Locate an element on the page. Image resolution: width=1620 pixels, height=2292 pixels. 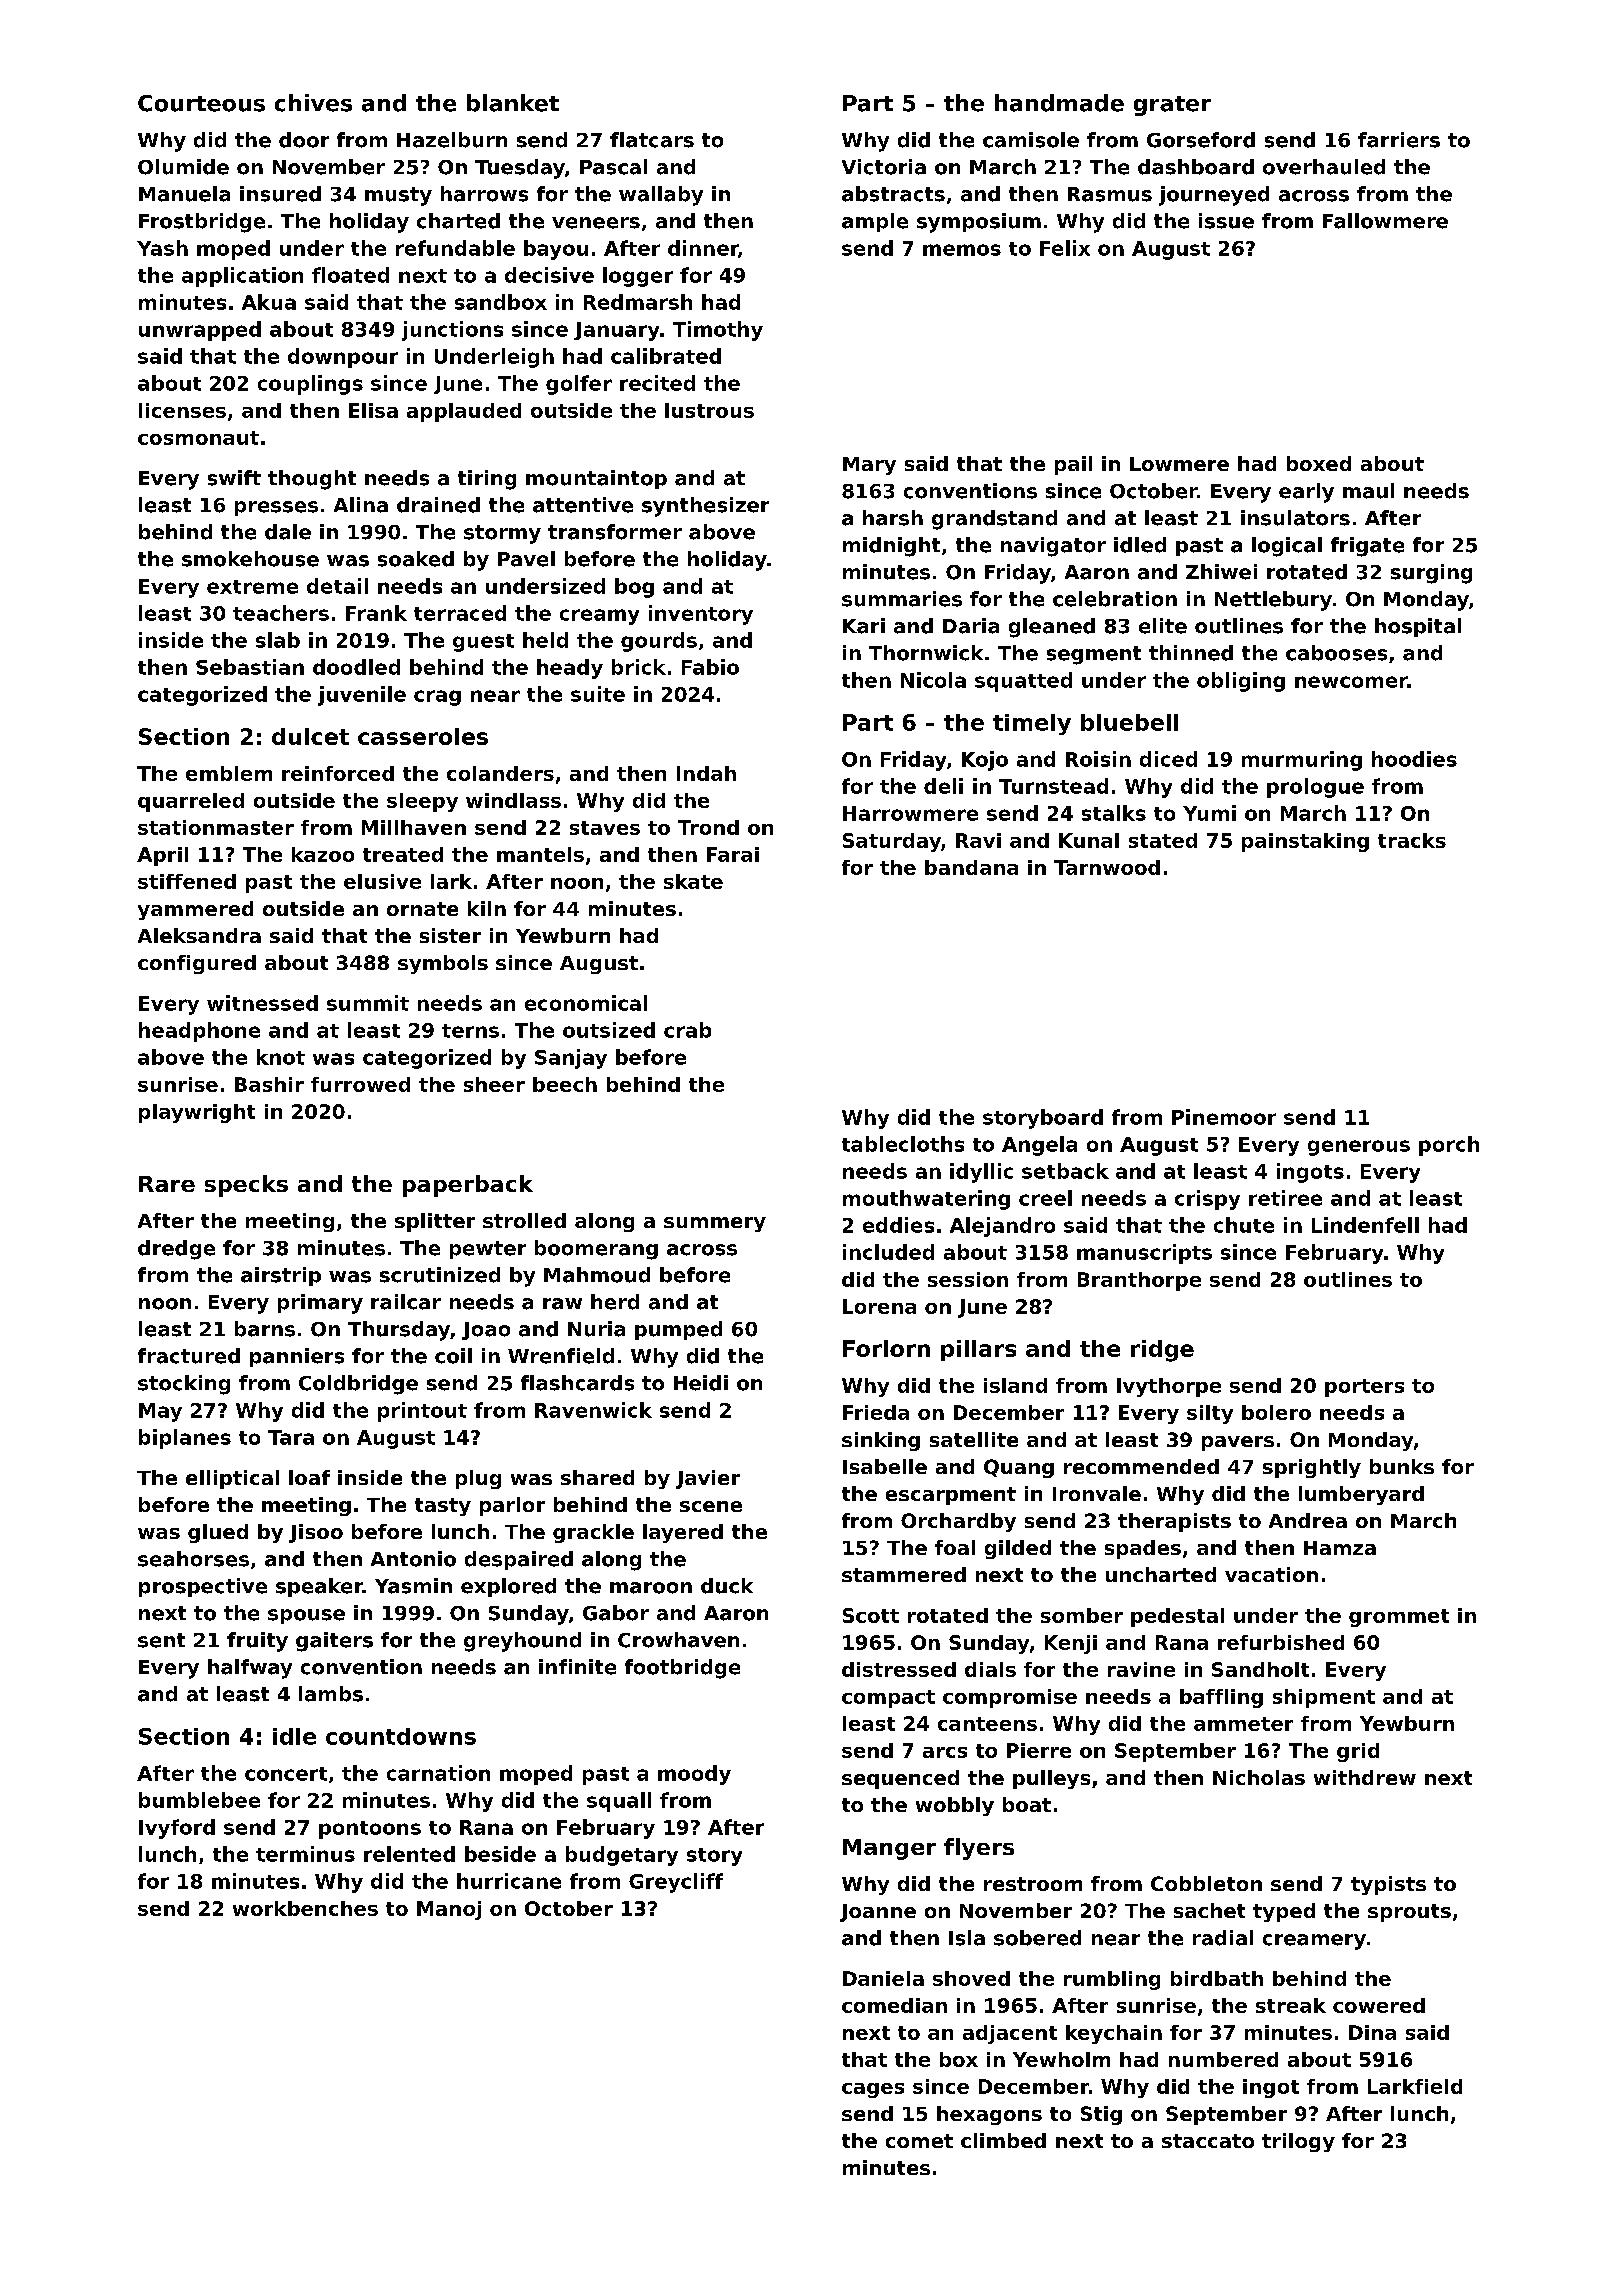
Pascal is located at coordinates (613, 167).
